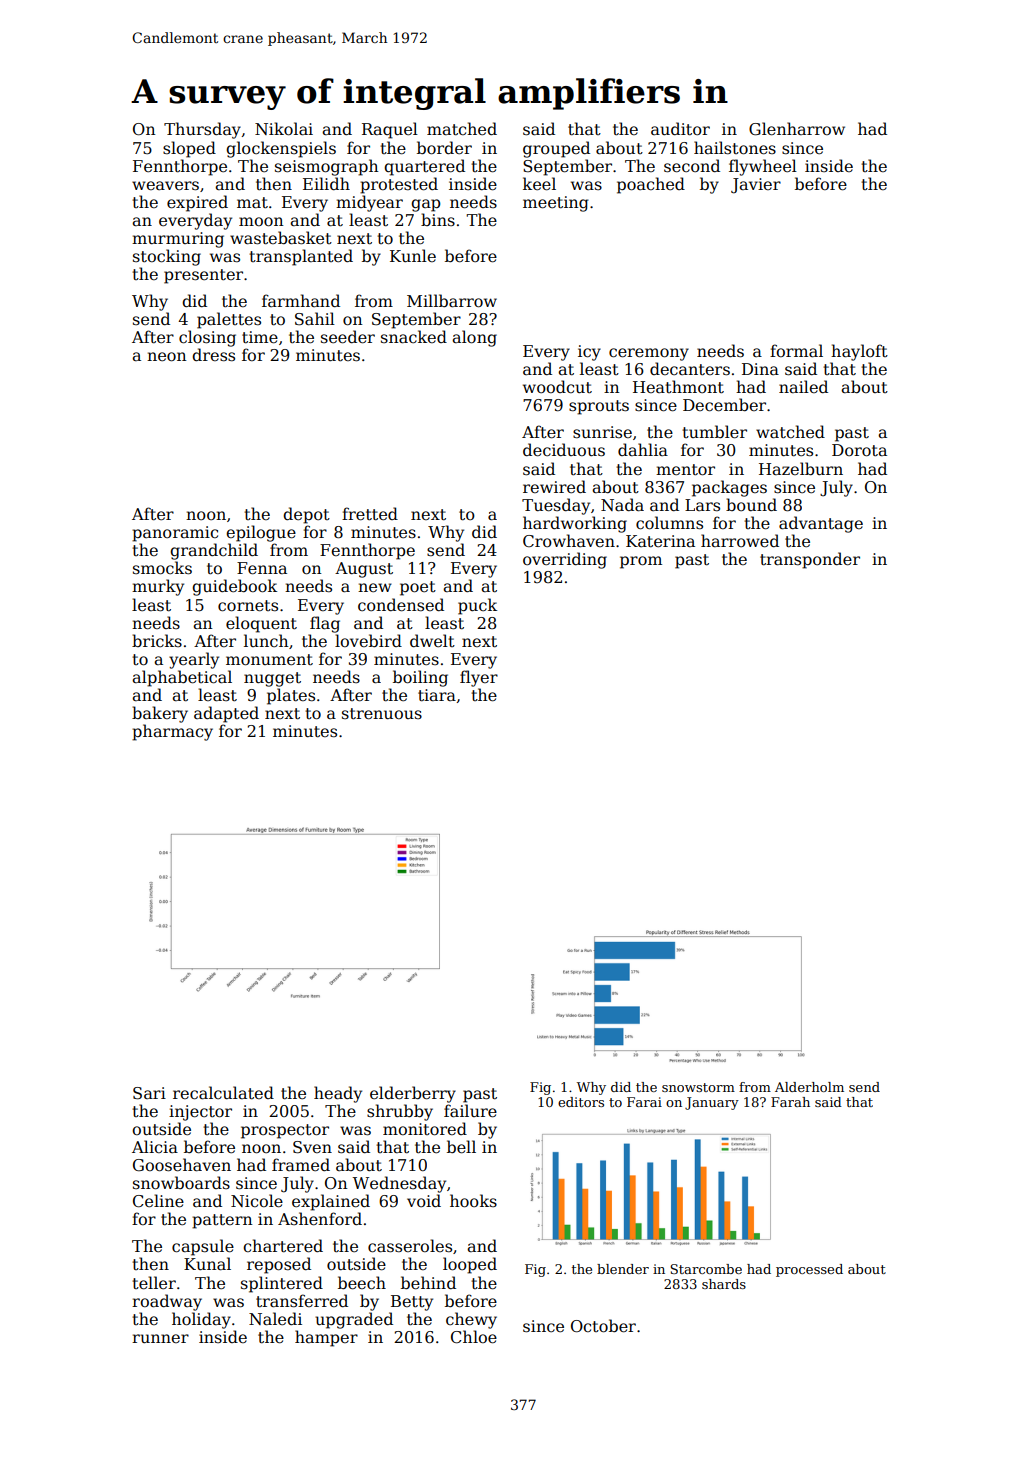  Describe the element at coordinates (479, 678) in the screenshot. I see `flyer` at that location.
